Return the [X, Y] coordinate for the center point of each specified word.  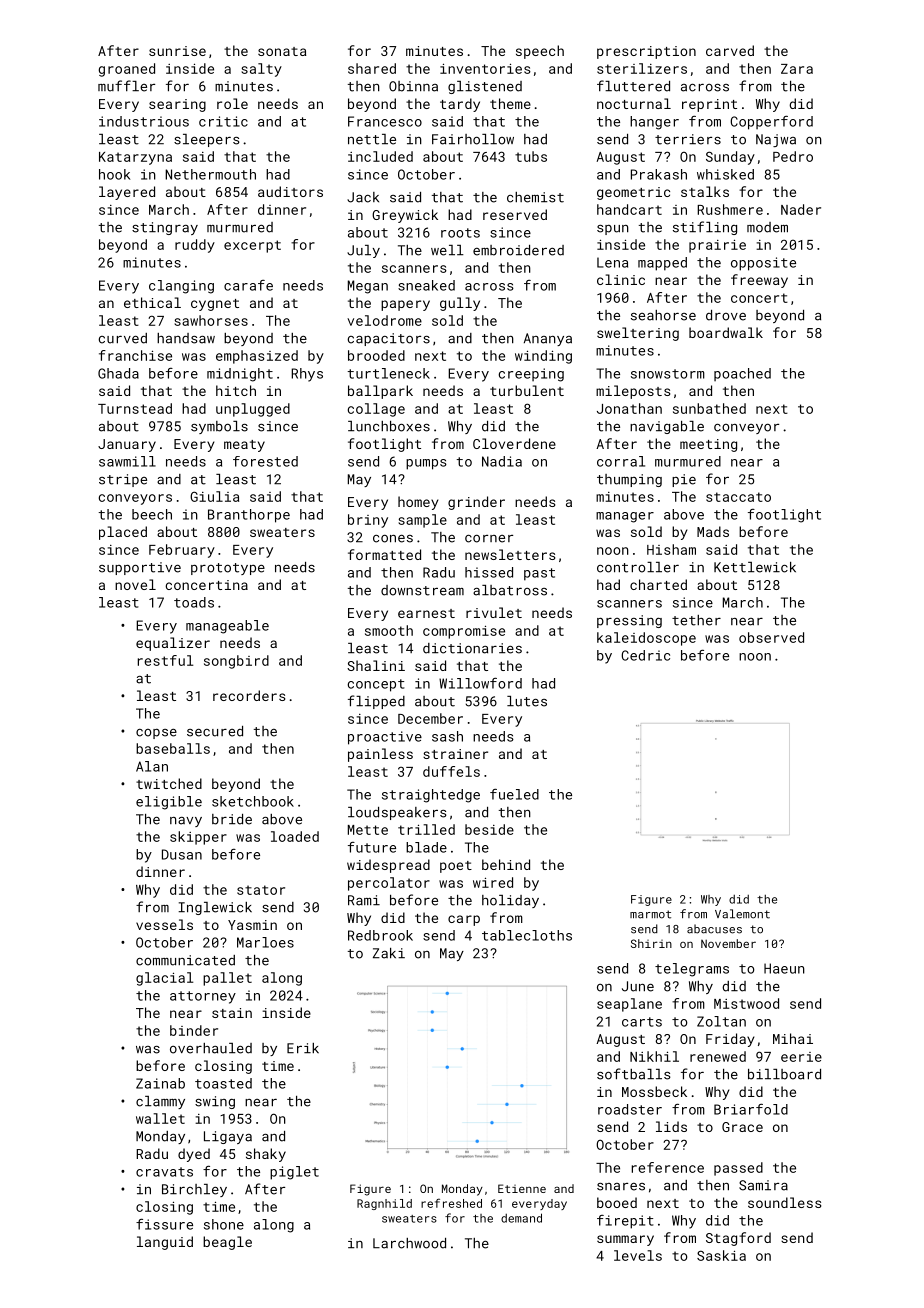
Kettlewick [755, 567]
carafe [248, 285]
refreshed [451, 1203]
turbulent [527, 390]
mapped [662, 264]
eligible [169, 803]
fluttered [633, 86]
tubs [531, 156]
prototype [228, 569]
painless [380, 755]
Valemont [742, 914]
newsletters [510, 554]
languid [165, 1243]
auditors [290, 191]
